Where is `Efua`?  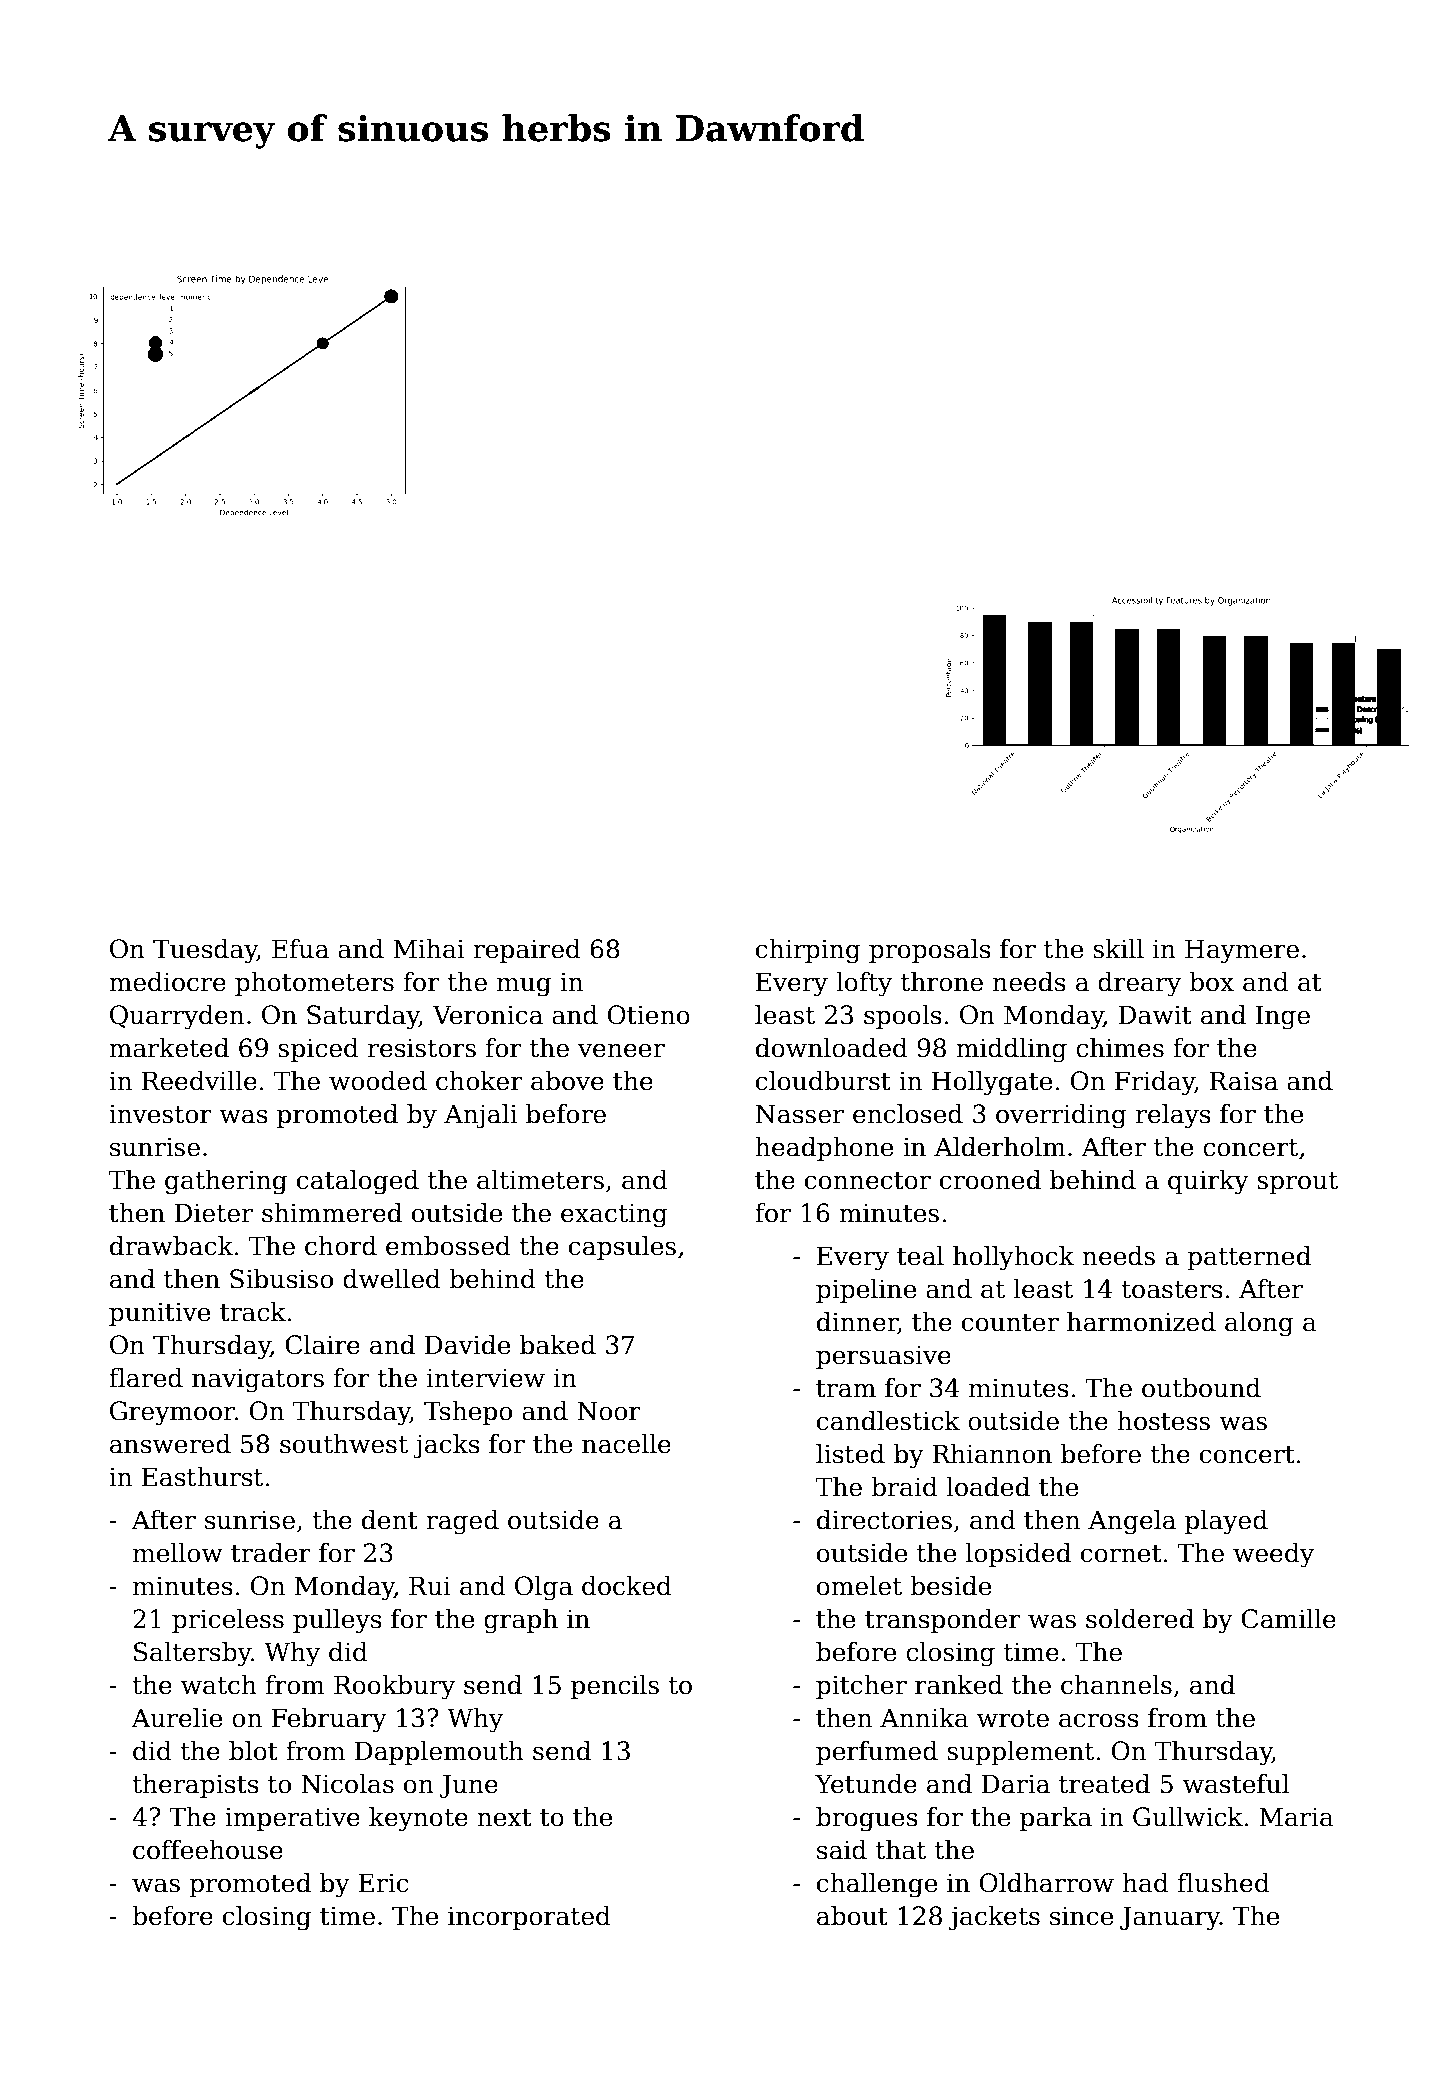 Efua is located at coordinates (300, 949).
